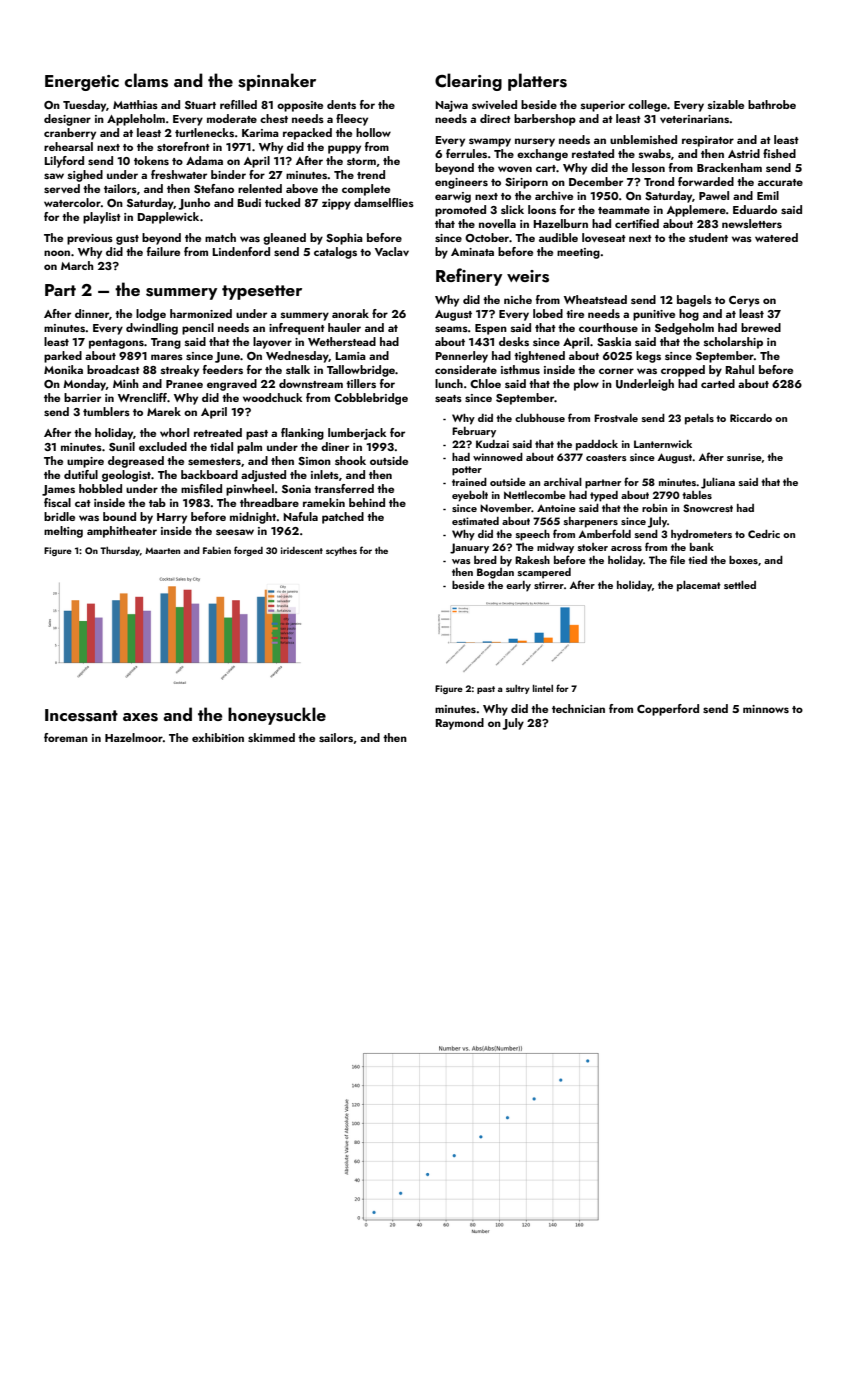  What do you see at coordinates (342, 341) in the image?
I see `Wetherstead` at bounding box center [342, 341].
